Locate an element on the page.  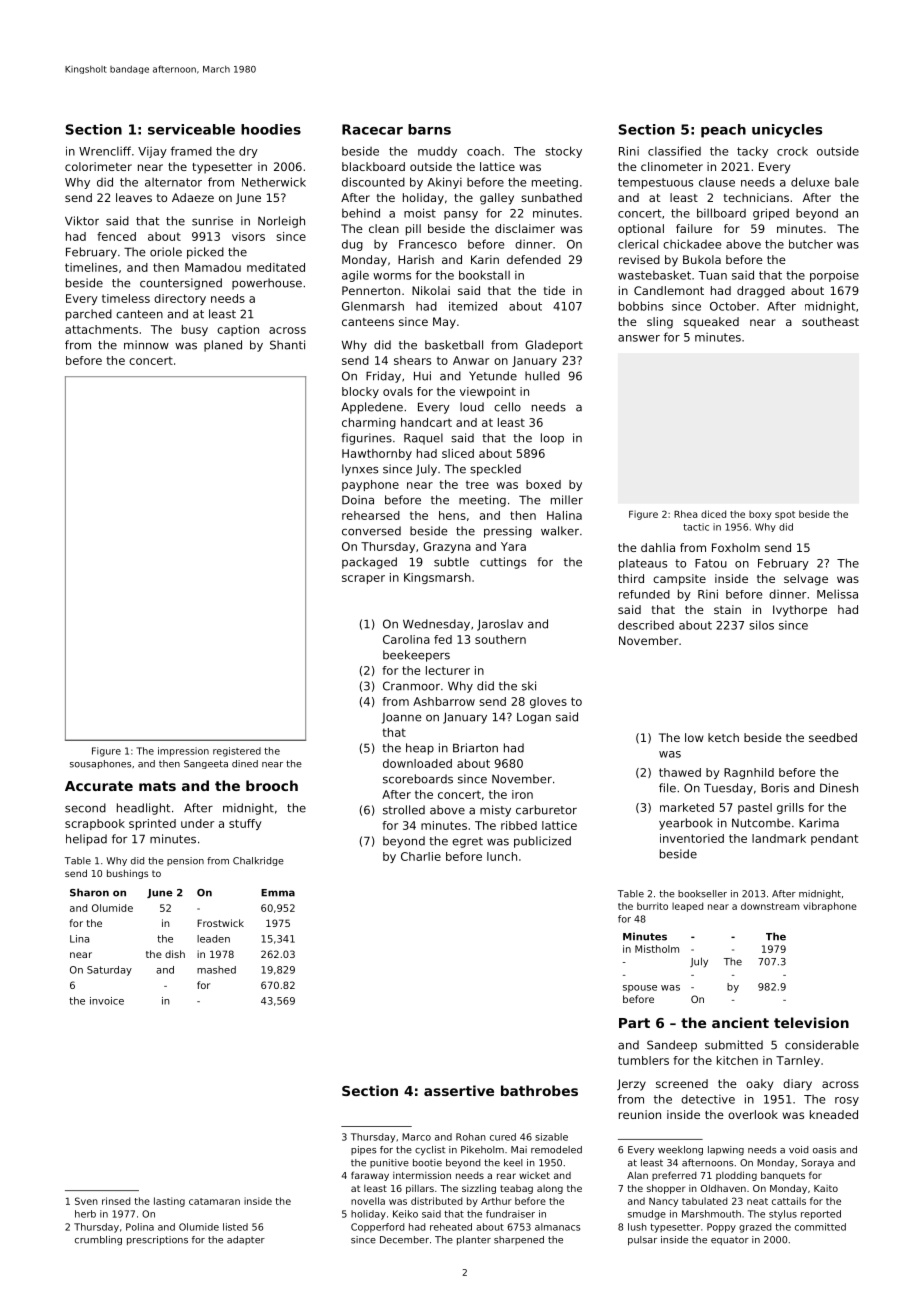
pulsar is located at coordinates (642, 1240).
